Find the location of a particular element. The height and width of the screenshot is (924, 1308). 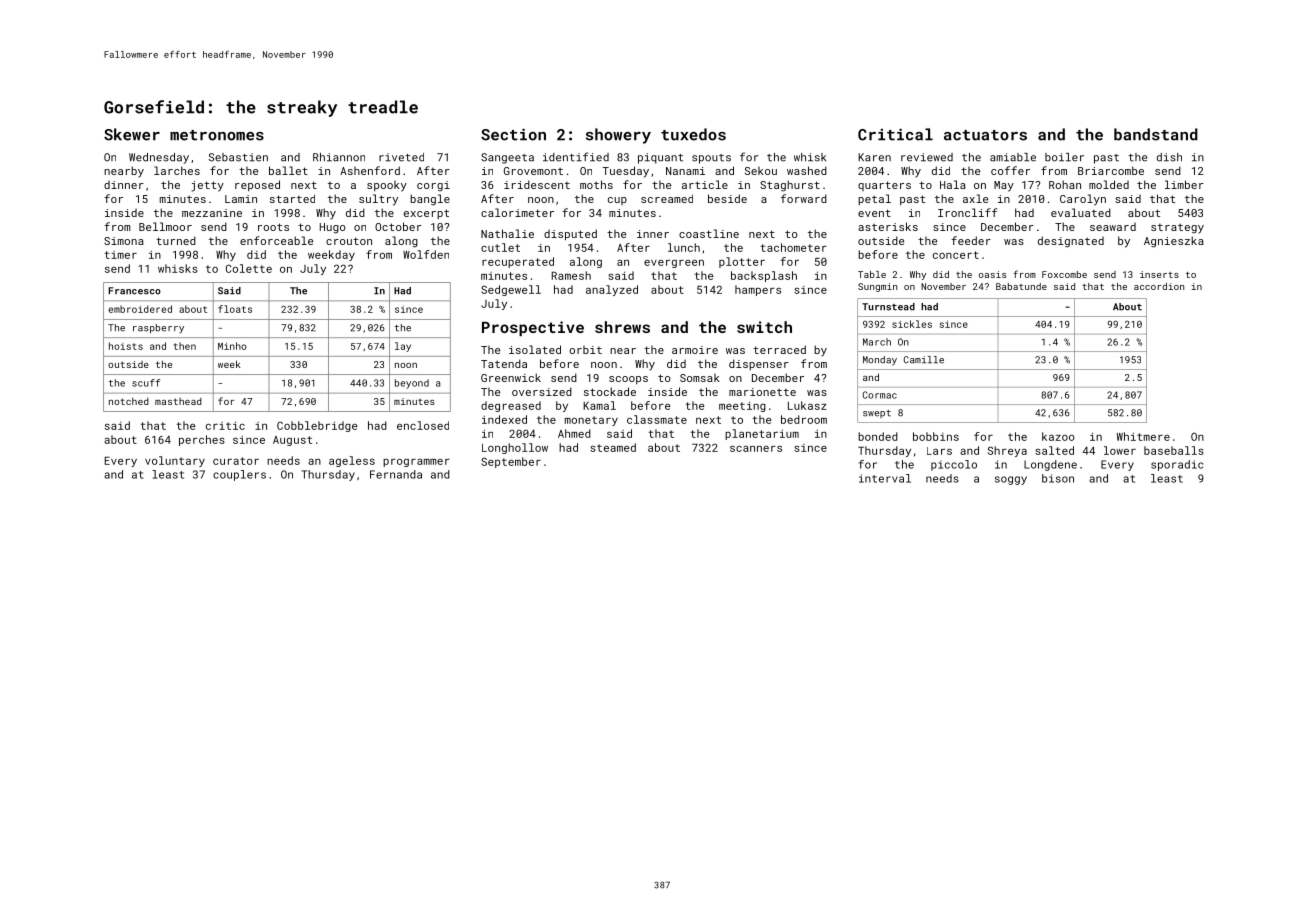

dispenser is located at coordinates (759, 364).
